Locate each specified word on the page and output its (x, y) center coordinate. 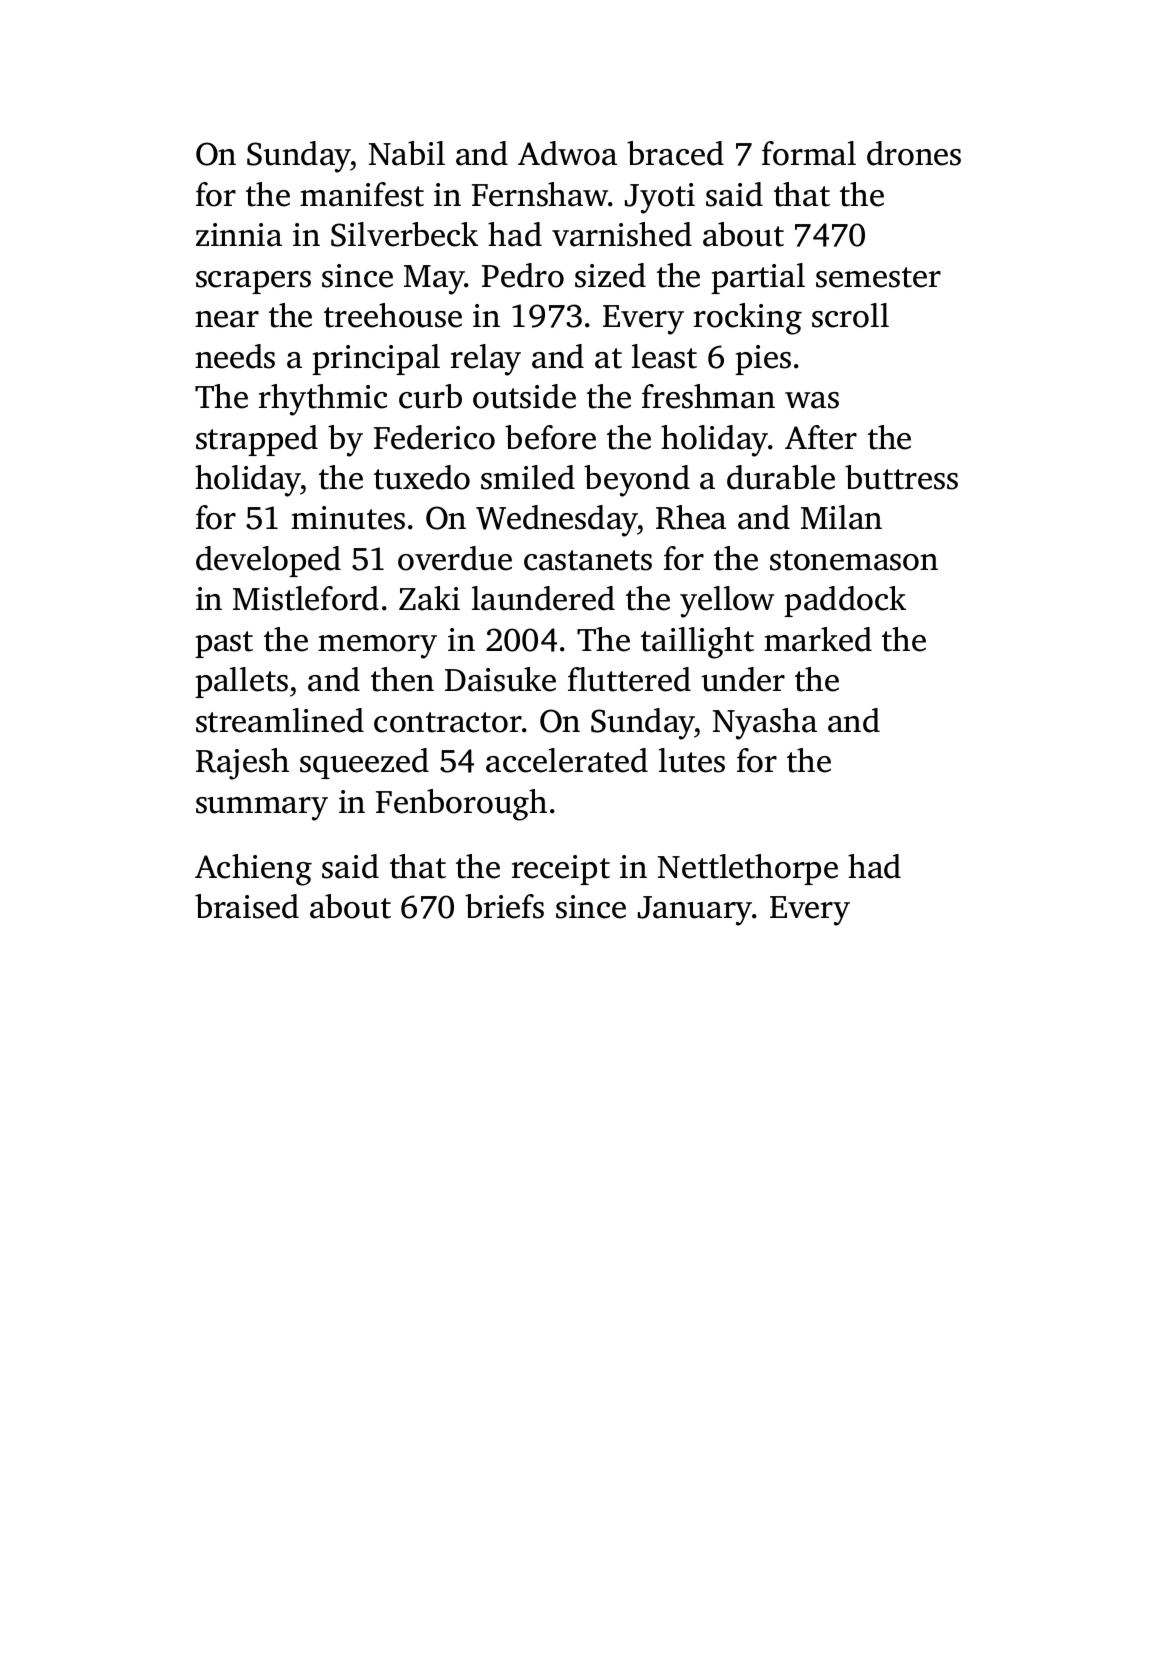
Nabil (407, 153)
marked (818, 639)
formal (809, 153)
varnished (622, 234)
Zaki (429, 598)
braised (247, 906)
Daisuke (500, 679)
